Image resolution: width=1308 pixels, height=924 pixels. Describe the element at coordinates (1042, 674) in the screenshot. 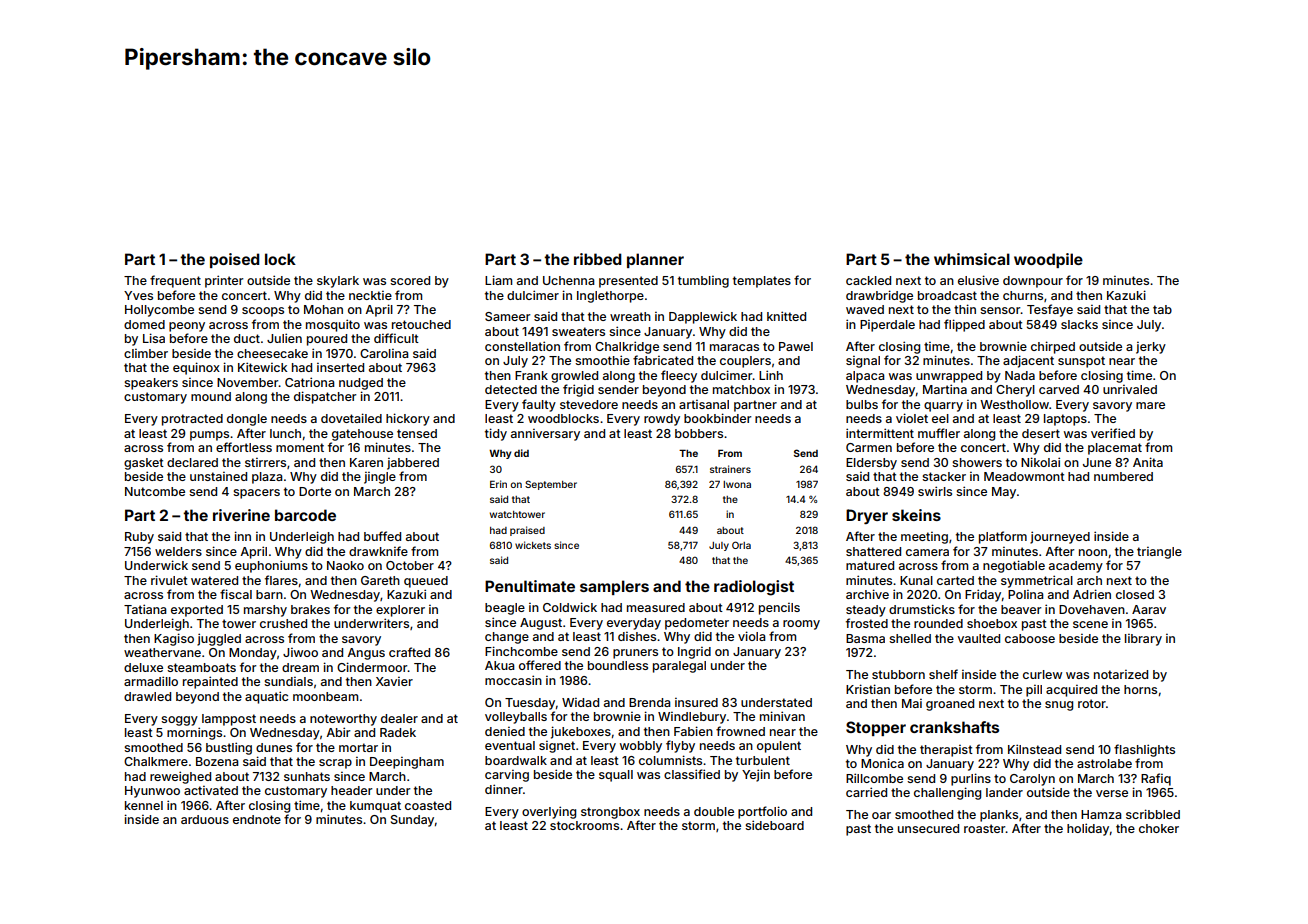

I see `curlew` at that location.
